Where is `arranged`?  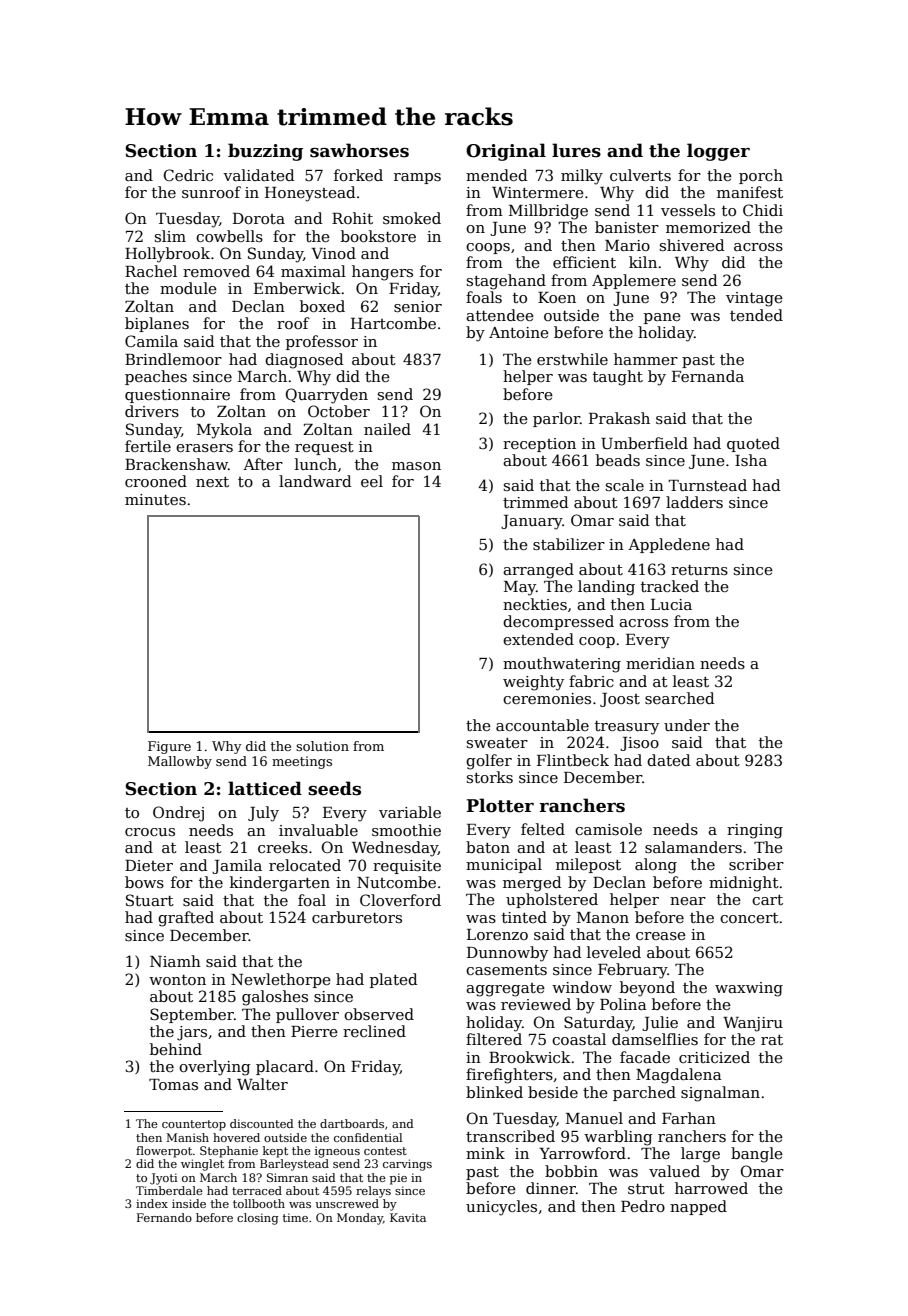
arranged is located at coordinates (538, 571).
